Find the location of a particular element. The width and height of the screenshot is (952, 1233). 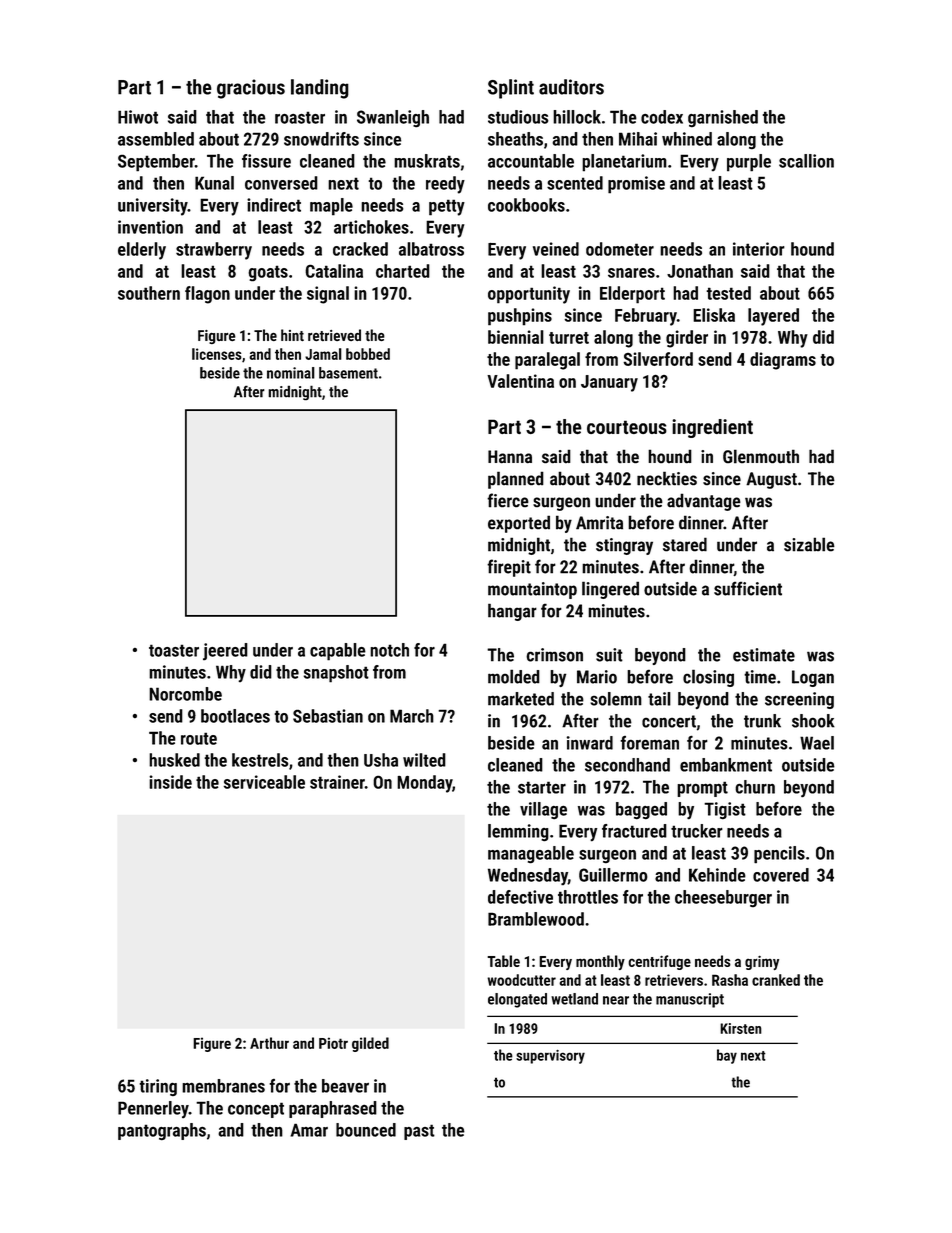

Arthur is located at coordinates (269, 1043).
